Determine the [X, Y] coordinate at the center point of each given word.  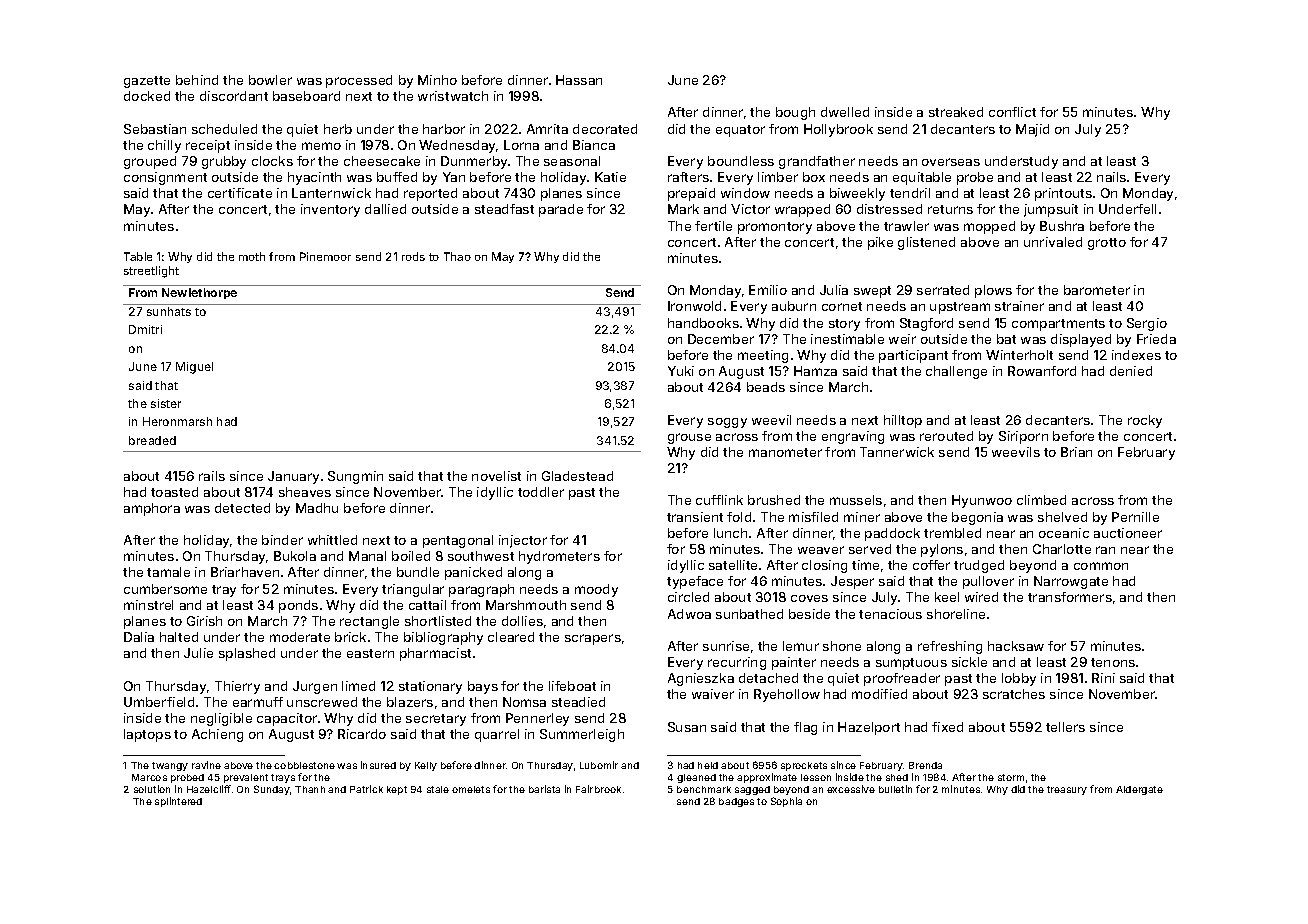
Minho [437, 80]
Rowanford [1042, 371]
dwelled [845, 112]
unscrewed [322, 702]
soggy [727, 423]
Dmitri [145, 329]
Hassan [579, 80]
